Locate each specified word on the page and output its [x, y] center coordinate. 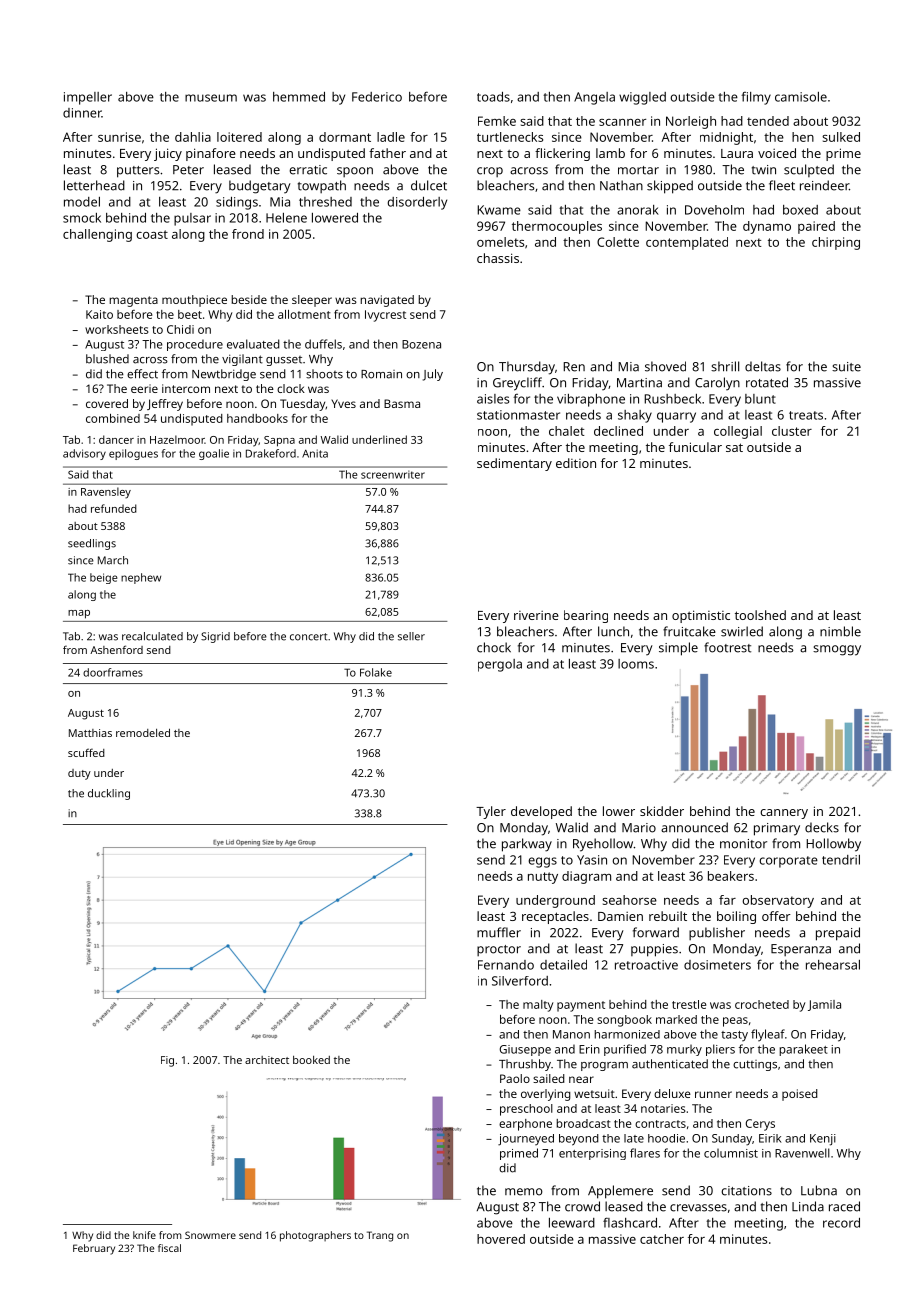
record [841, 1223]
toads [493, 97]
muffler [499, 932]
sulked [841, 137]
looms [636, 664]
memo [524, 1192]
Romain [381, 374]
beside [249, 299]
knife [144, 1235]
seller [411, 636]
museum [211, 98]
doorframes [113, 672]
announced [694, 827]
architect [267, 1060]
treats [806, 415]
